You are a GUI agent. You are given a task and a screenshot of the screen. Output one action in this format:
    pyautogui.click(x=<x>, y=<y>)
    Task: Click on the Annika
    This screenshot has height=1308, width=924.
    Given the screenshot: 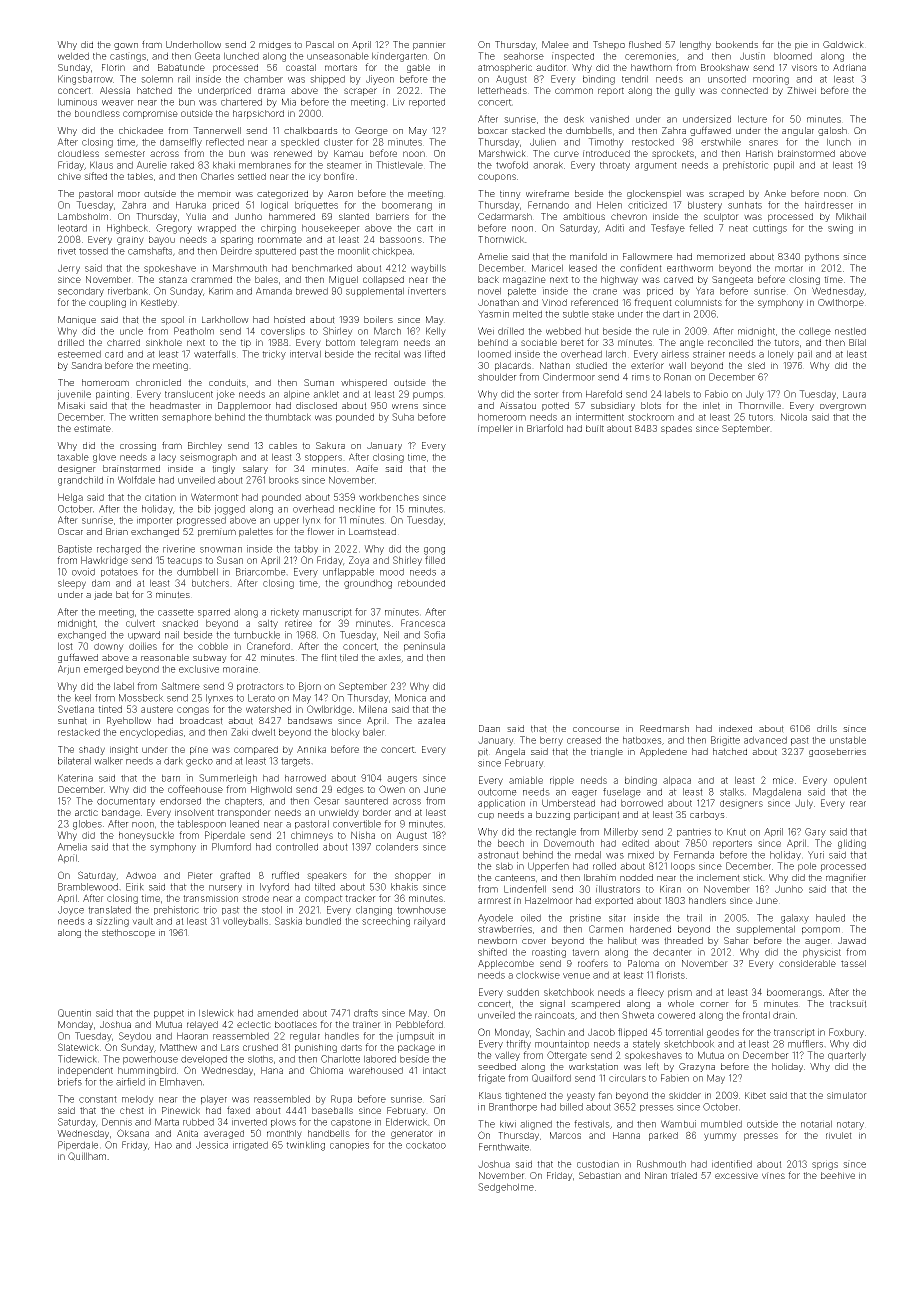 What is the action you would take?
    pyautogui.click(x=311, y=749)
